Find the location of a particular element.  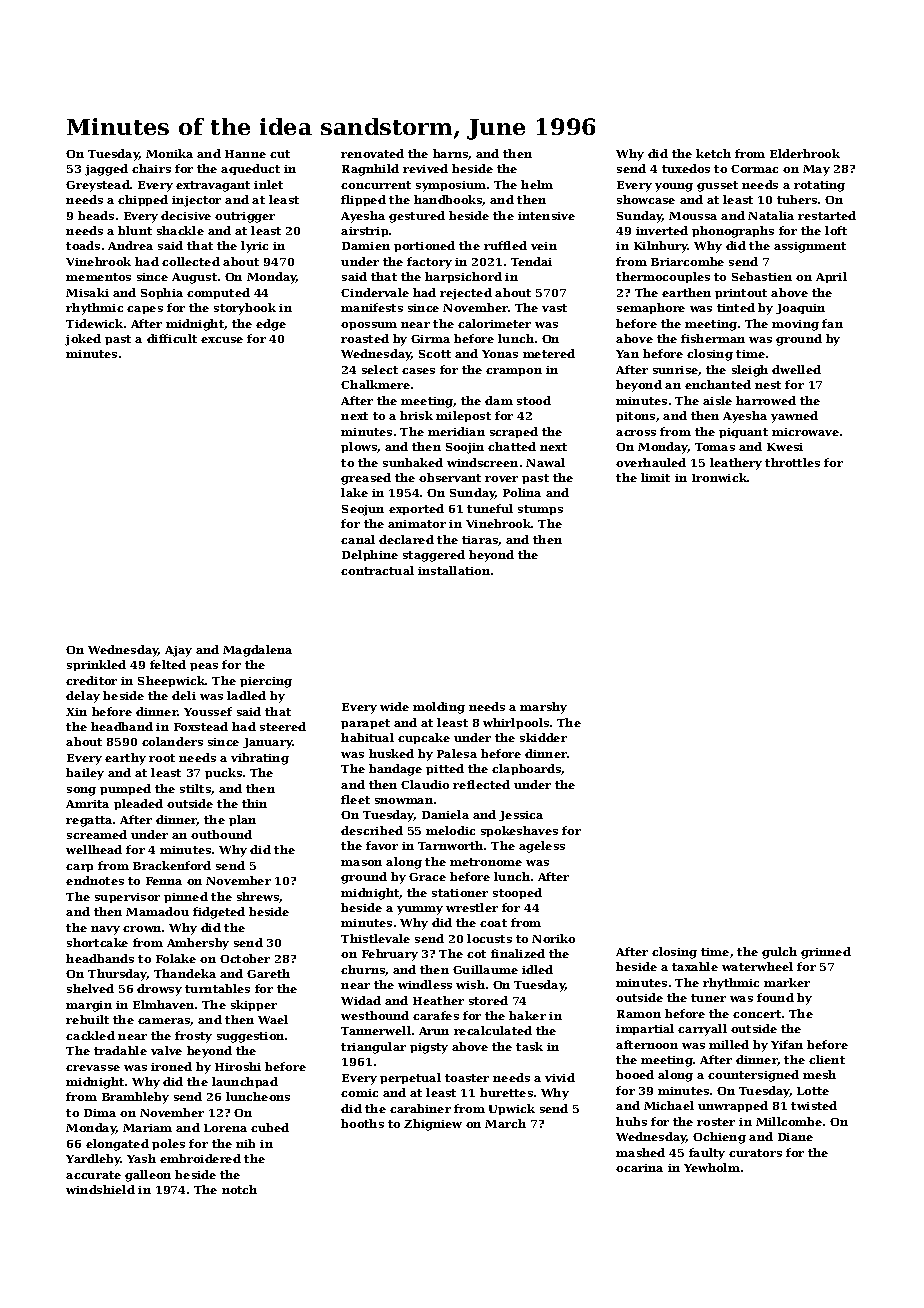

overhauled is located at coordinates (651, 462).
